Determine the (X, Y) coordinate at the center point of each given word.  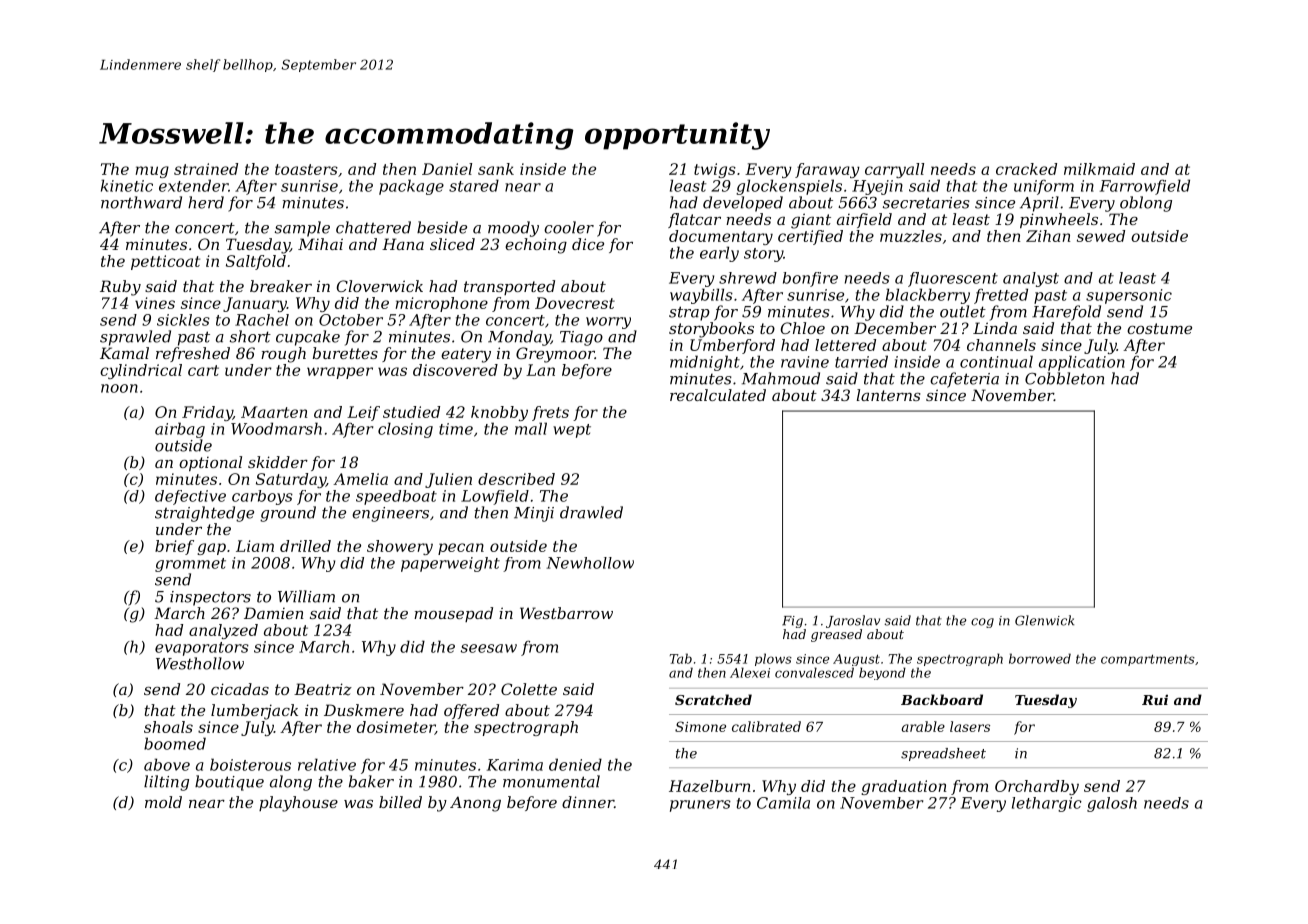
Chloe (803, 328)
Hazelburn (710, 786)
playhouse (298, 804)
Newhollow (590, 563)
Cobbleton (1064, 378)
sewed (1101, 236)
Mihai (320, 244)
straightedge (204, 514)
